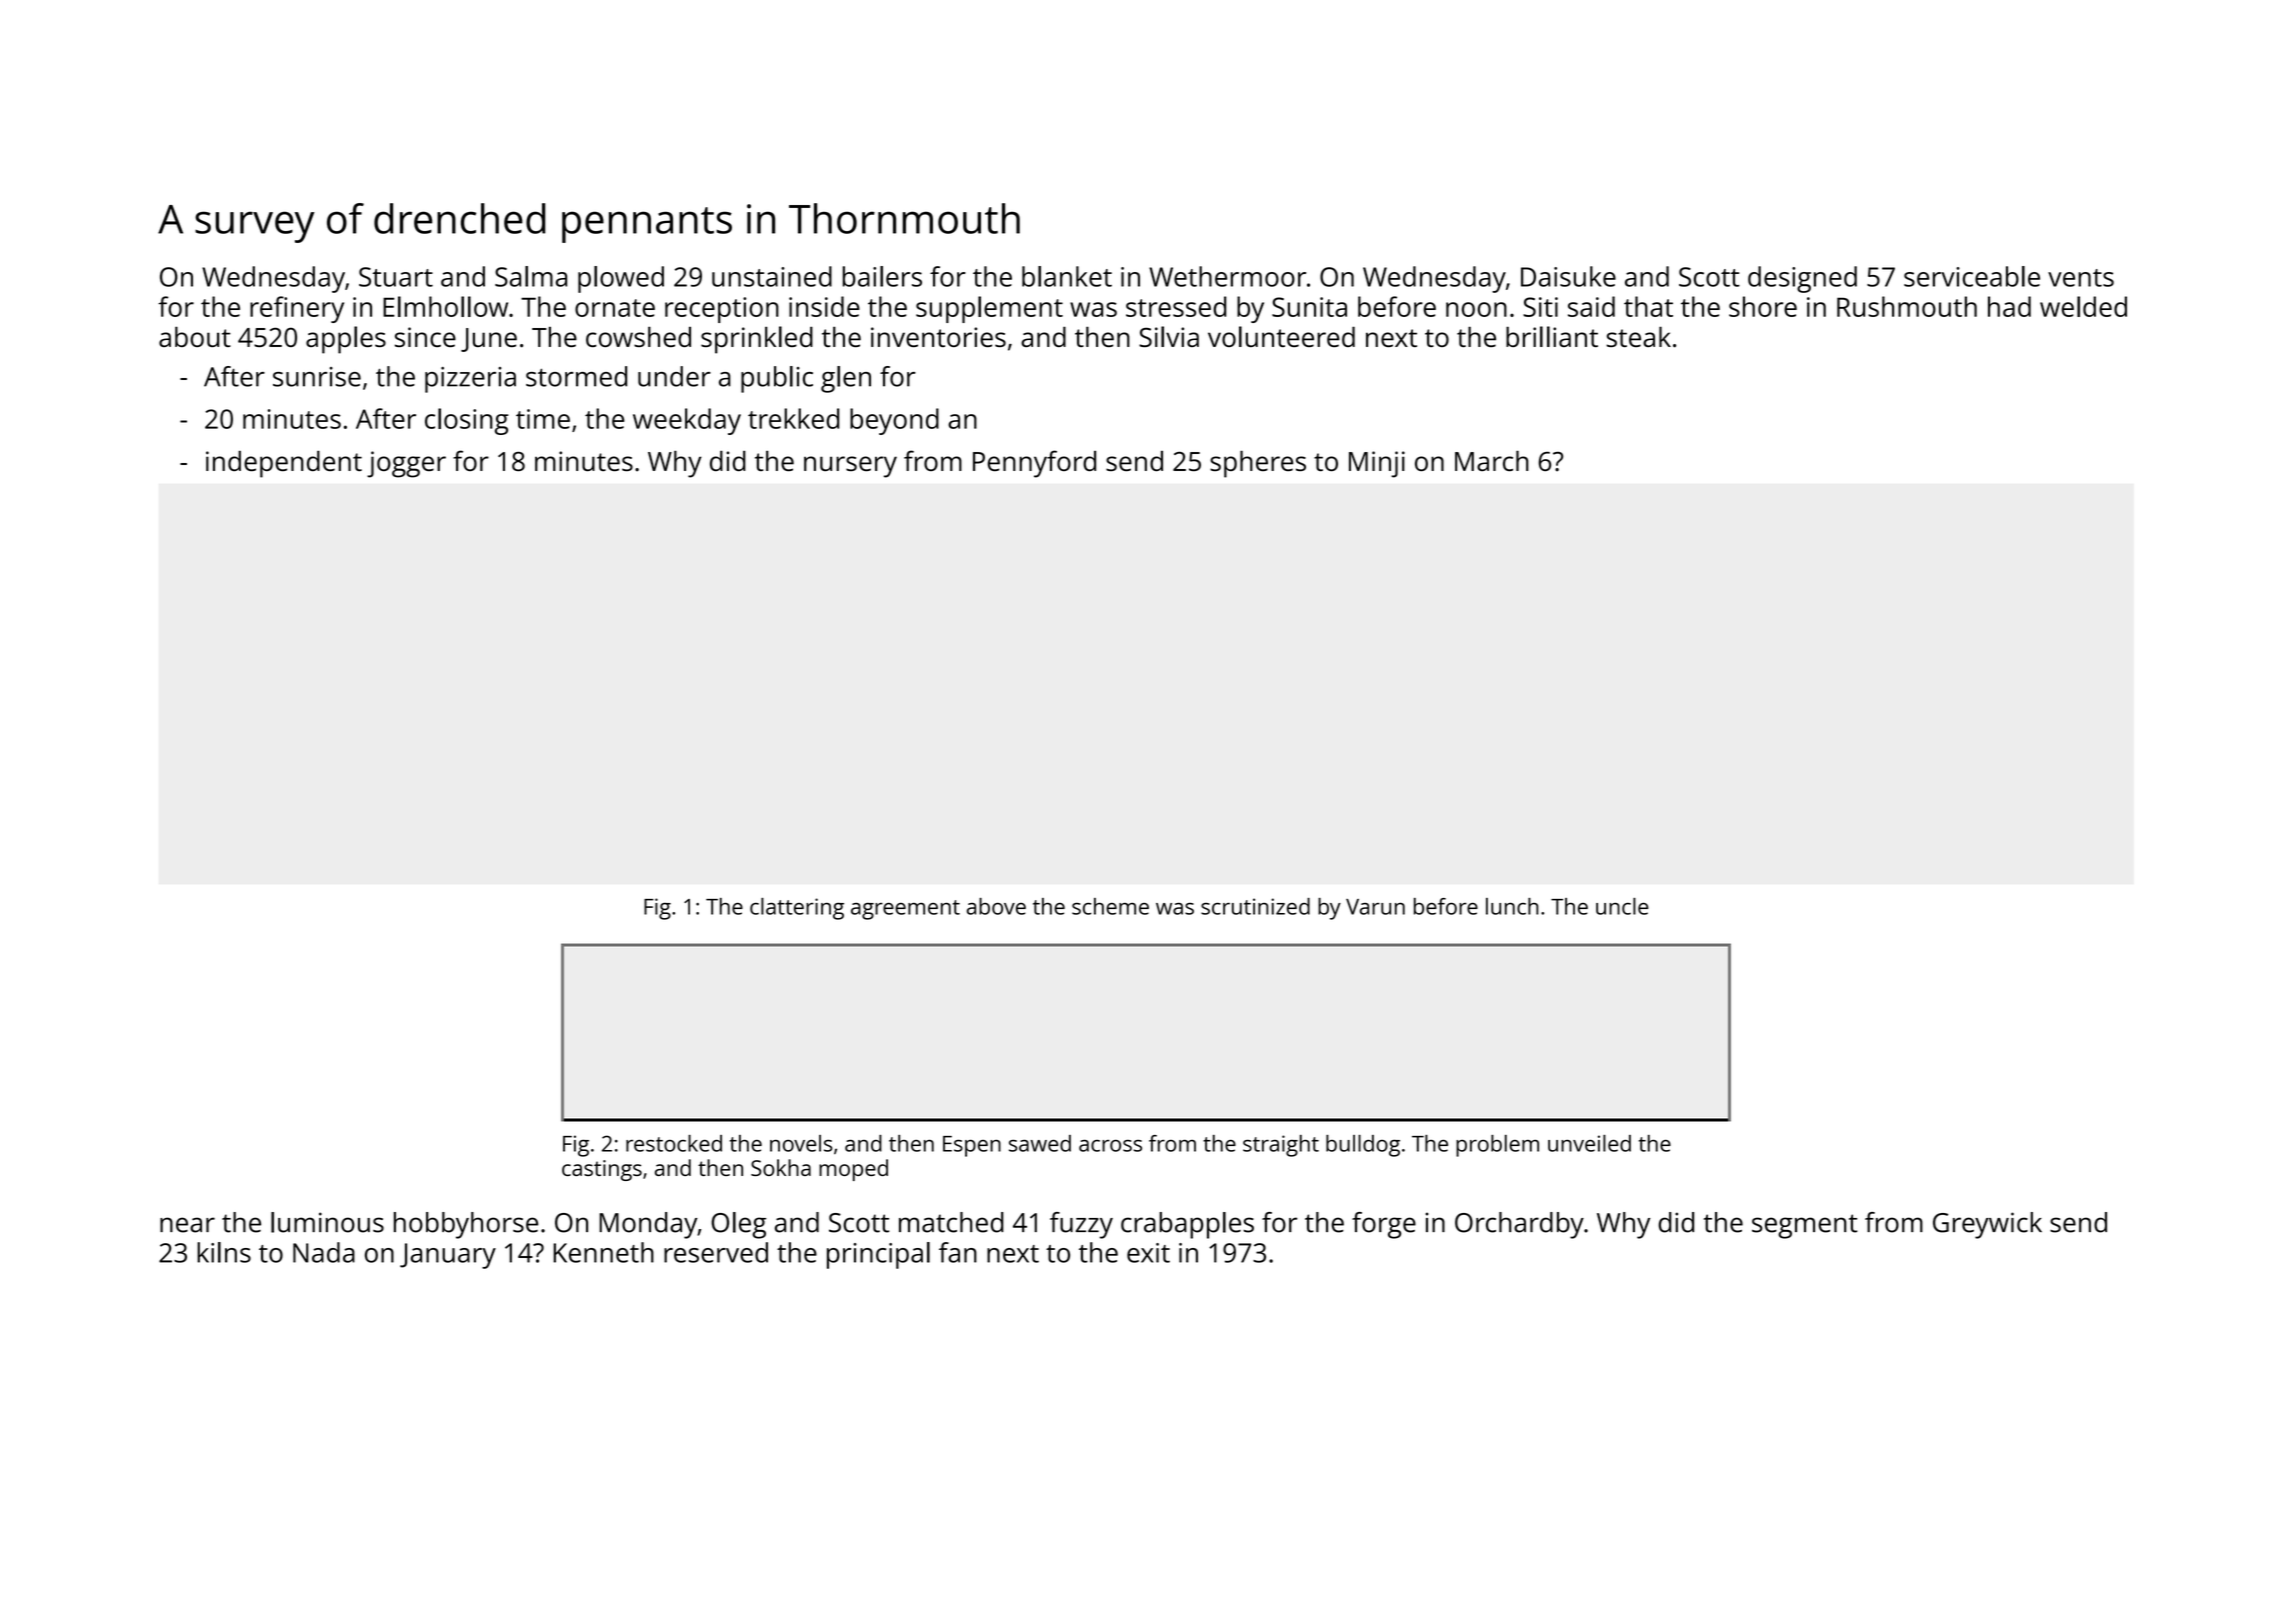 This image has height=1620, width=2292. Describe the element at coordinates (797, 909) in the image. I see `clattering` at that location.
